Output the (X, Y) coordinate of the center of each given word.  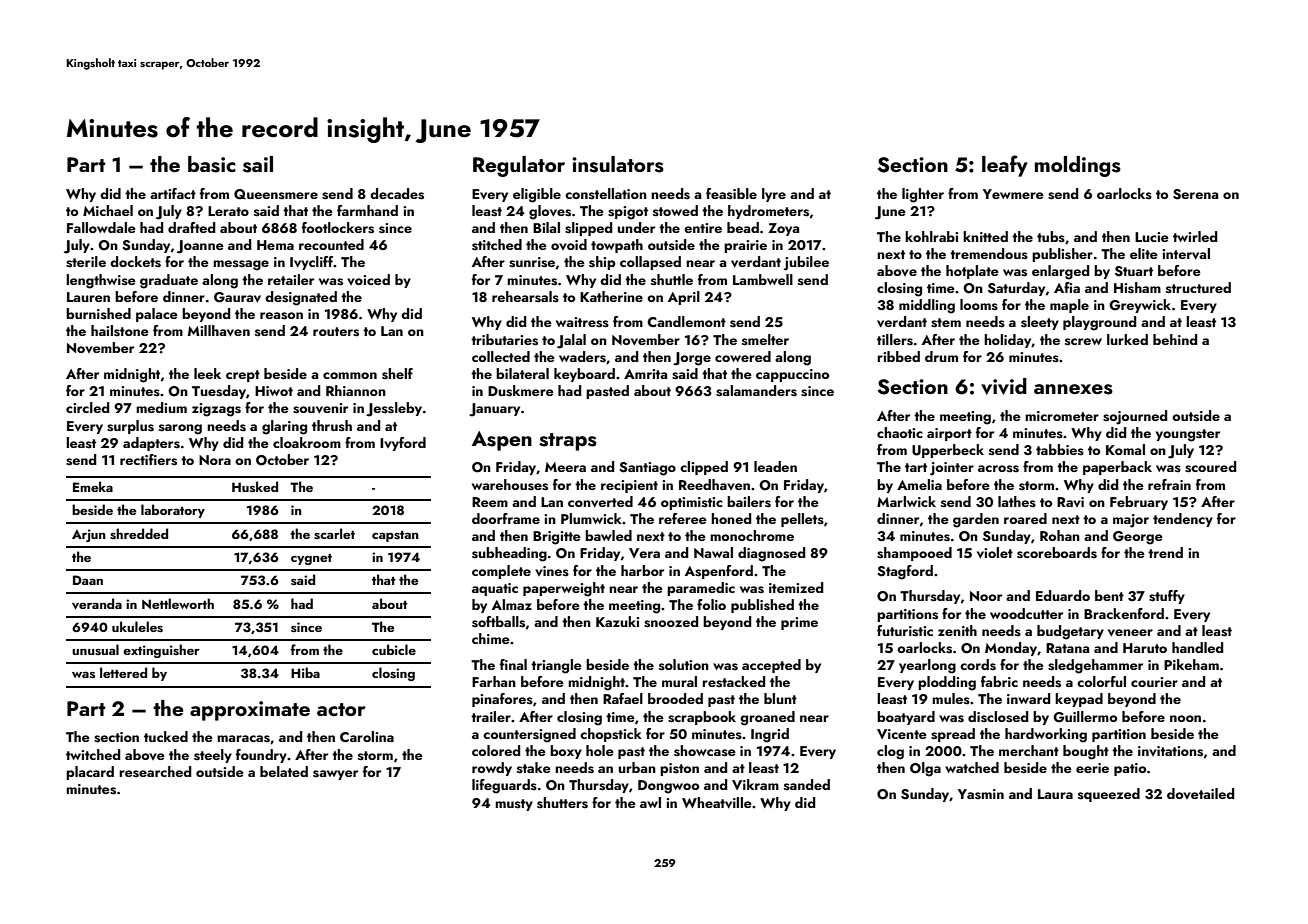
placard (90, 773)
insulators (618, 164)
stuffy (1167, 597)
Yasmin (981, 794)
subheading (509, 554)
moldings (1078, 166)
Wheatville (717, 803)
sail (258, 164)
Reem (490, 502)
